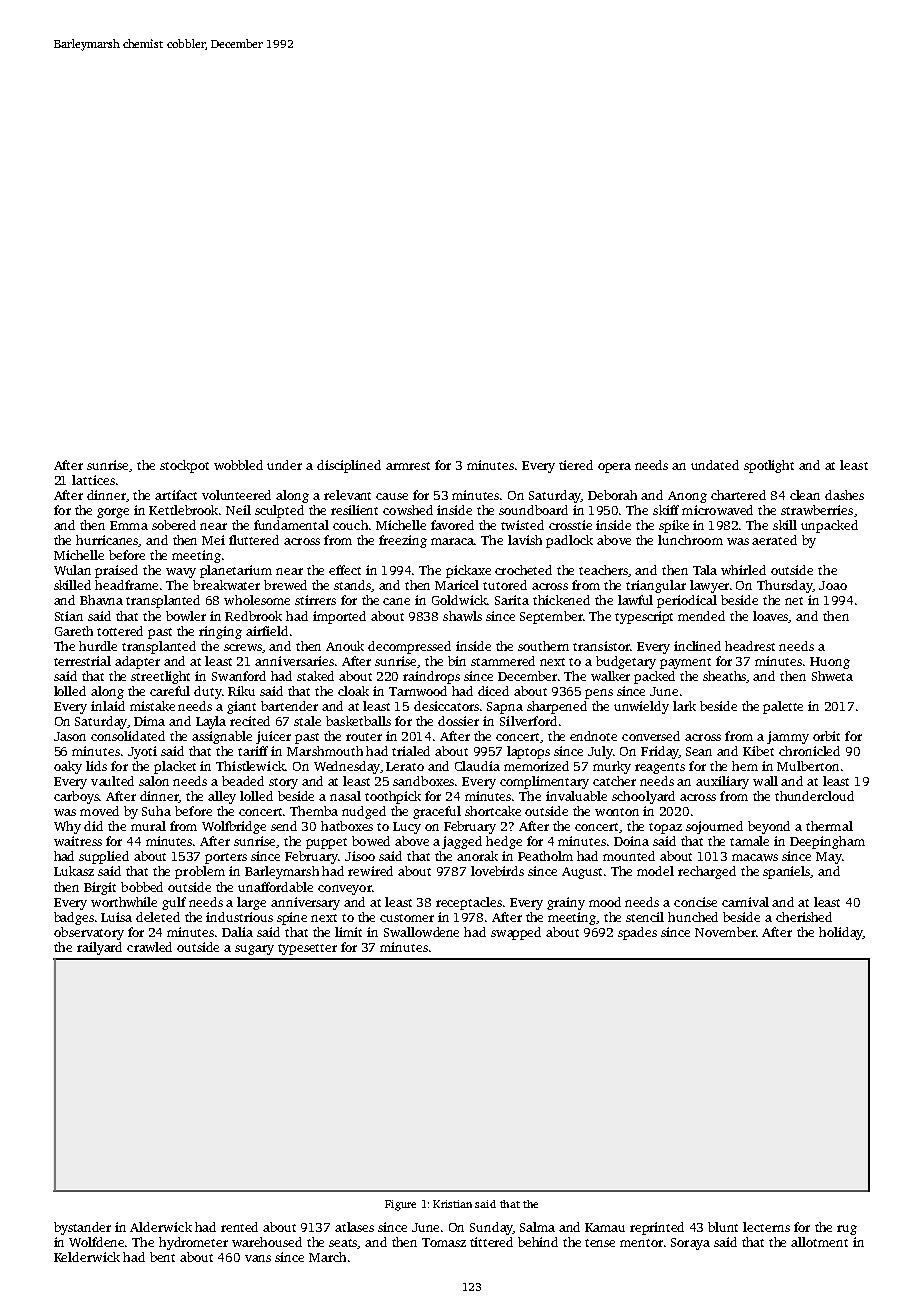 The width and height of the document is (924, 1314). What do you see at coordinates (349, 466) in the document?
I see `disciplined` at bounding box center [349, 466].
